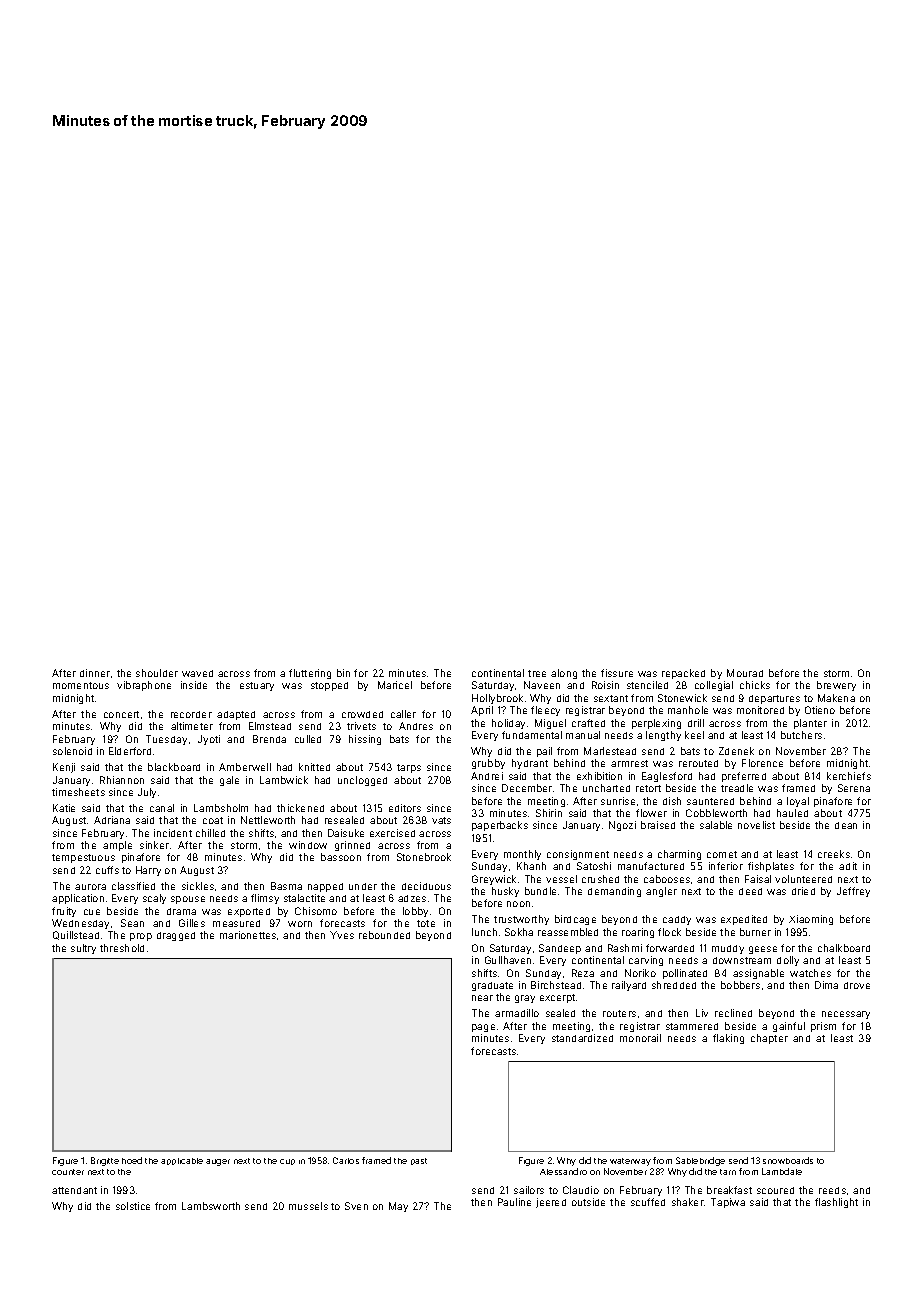 Image resolution: width=924 pixels, height=1308 pixels. What do you see at coordinates (483, 1028) in the screenshot?
I see `page` at bounding box center [483, 1028].
